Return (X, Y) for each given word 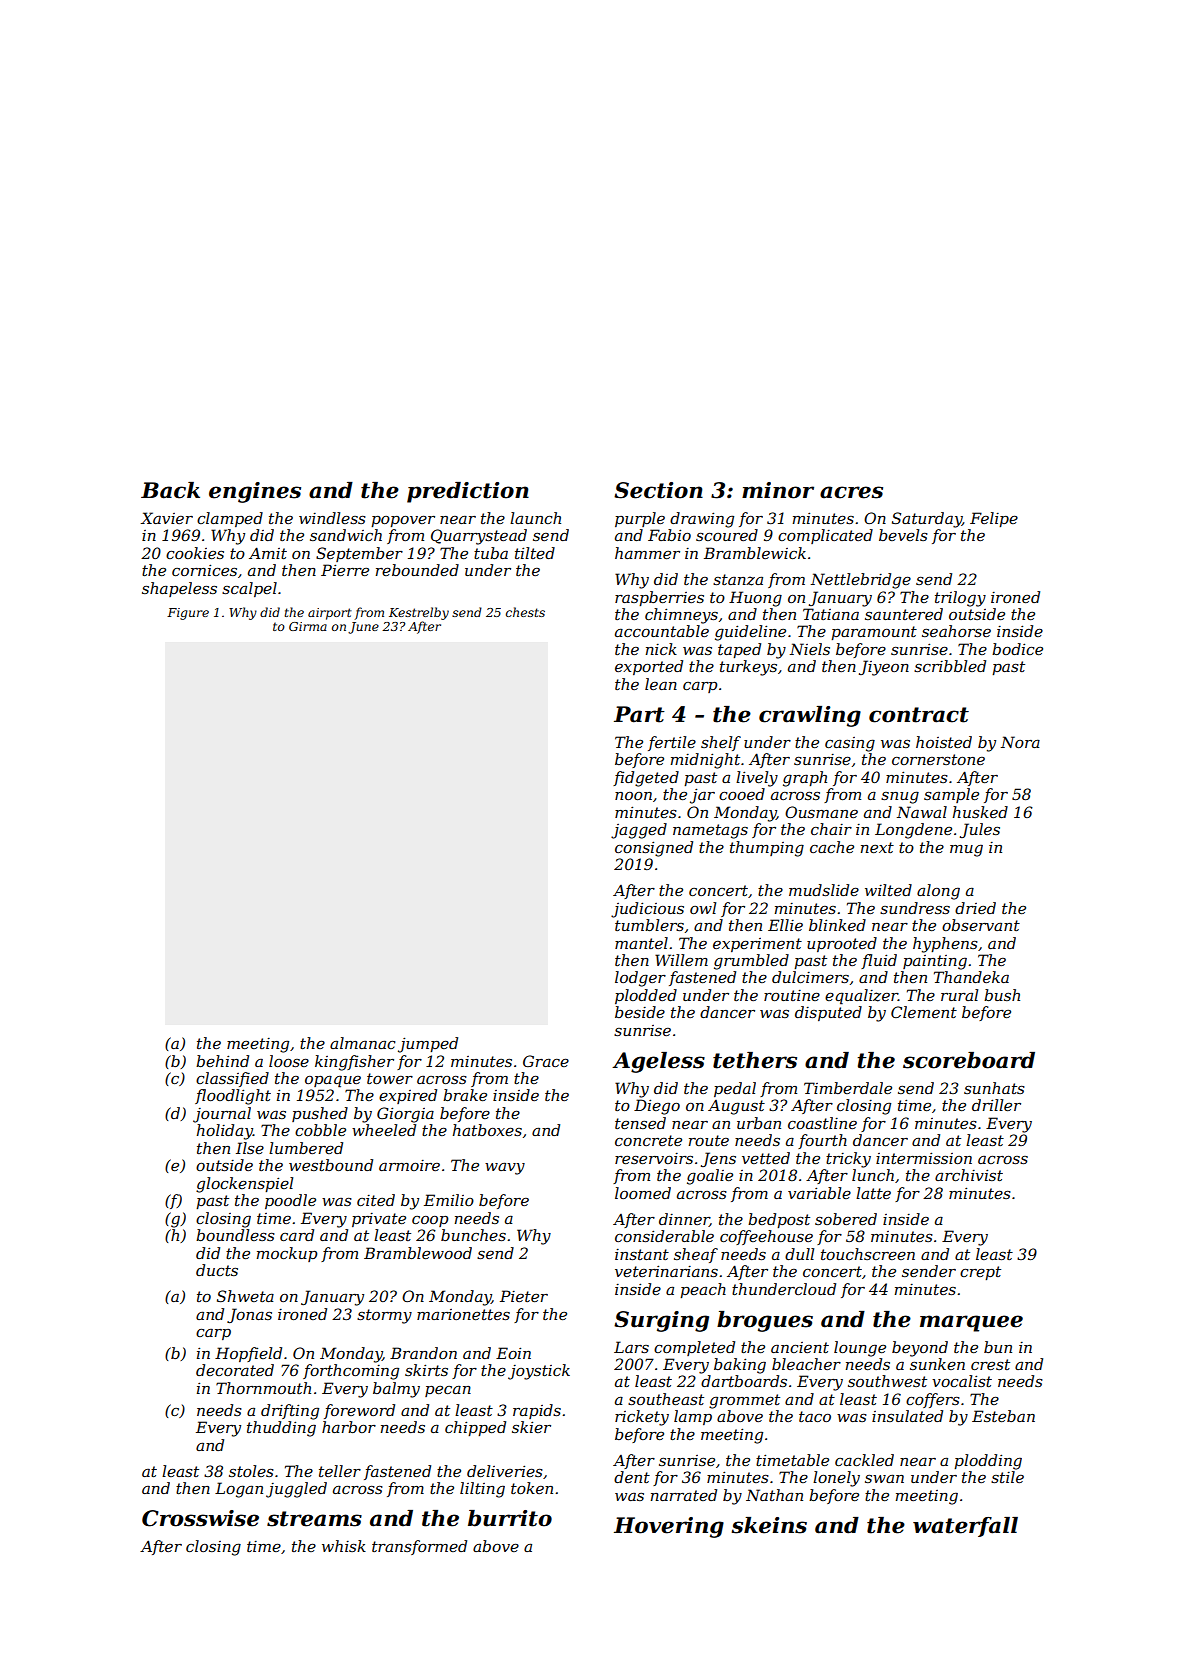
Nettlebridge (861, 581)
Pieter (524, 1296)
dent (632, 1477)
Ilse (250, 1148)
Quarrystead (479, 537)
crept (980, 1273)
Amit (268, 553)
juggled (296, 1490)
